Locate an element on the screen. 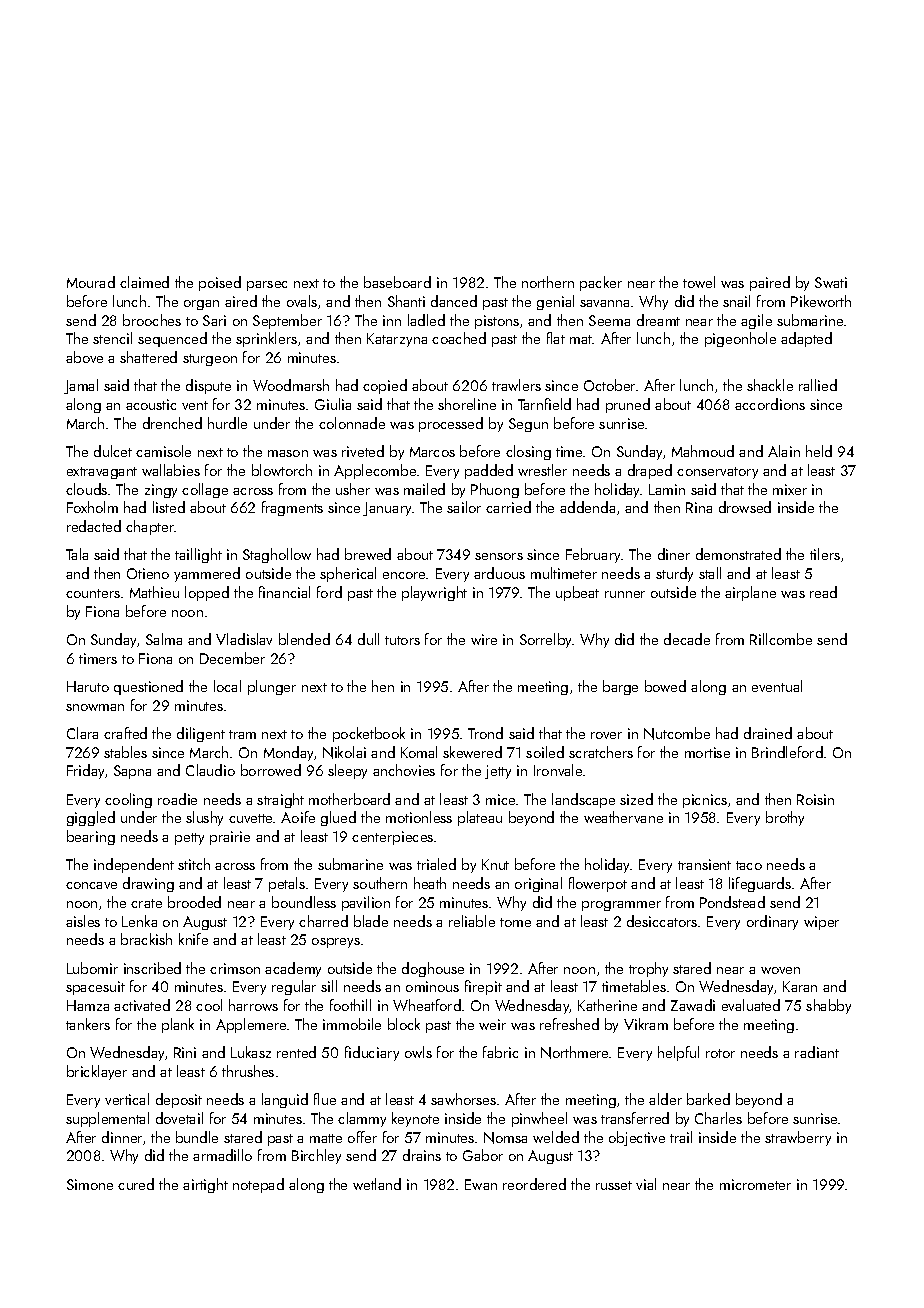 The height and width of the screenshot is (1308, 924). demonstrated is located at coordinates (738, 554).
